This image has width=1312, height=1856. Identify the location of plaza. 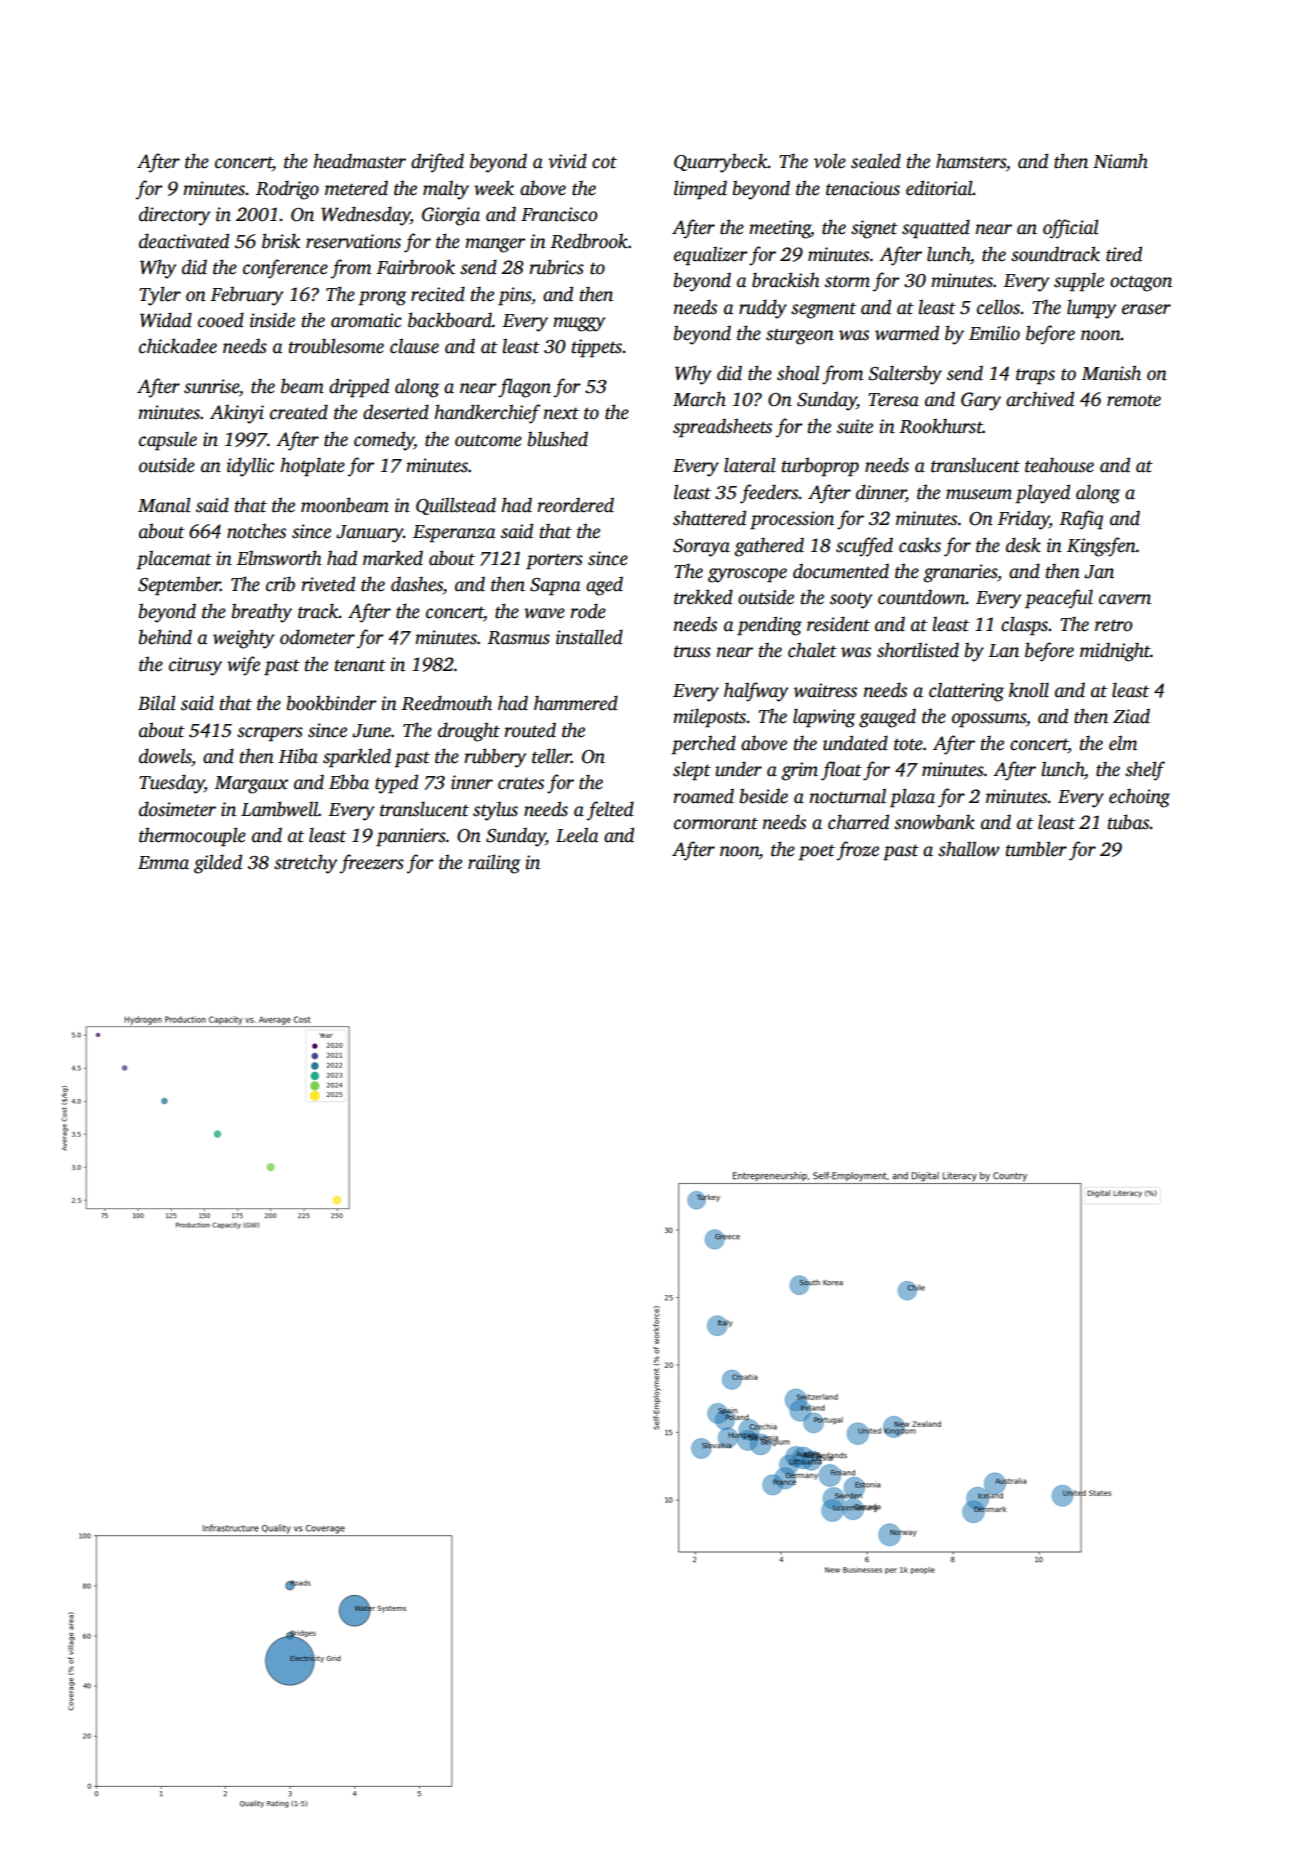
(912, 798).
